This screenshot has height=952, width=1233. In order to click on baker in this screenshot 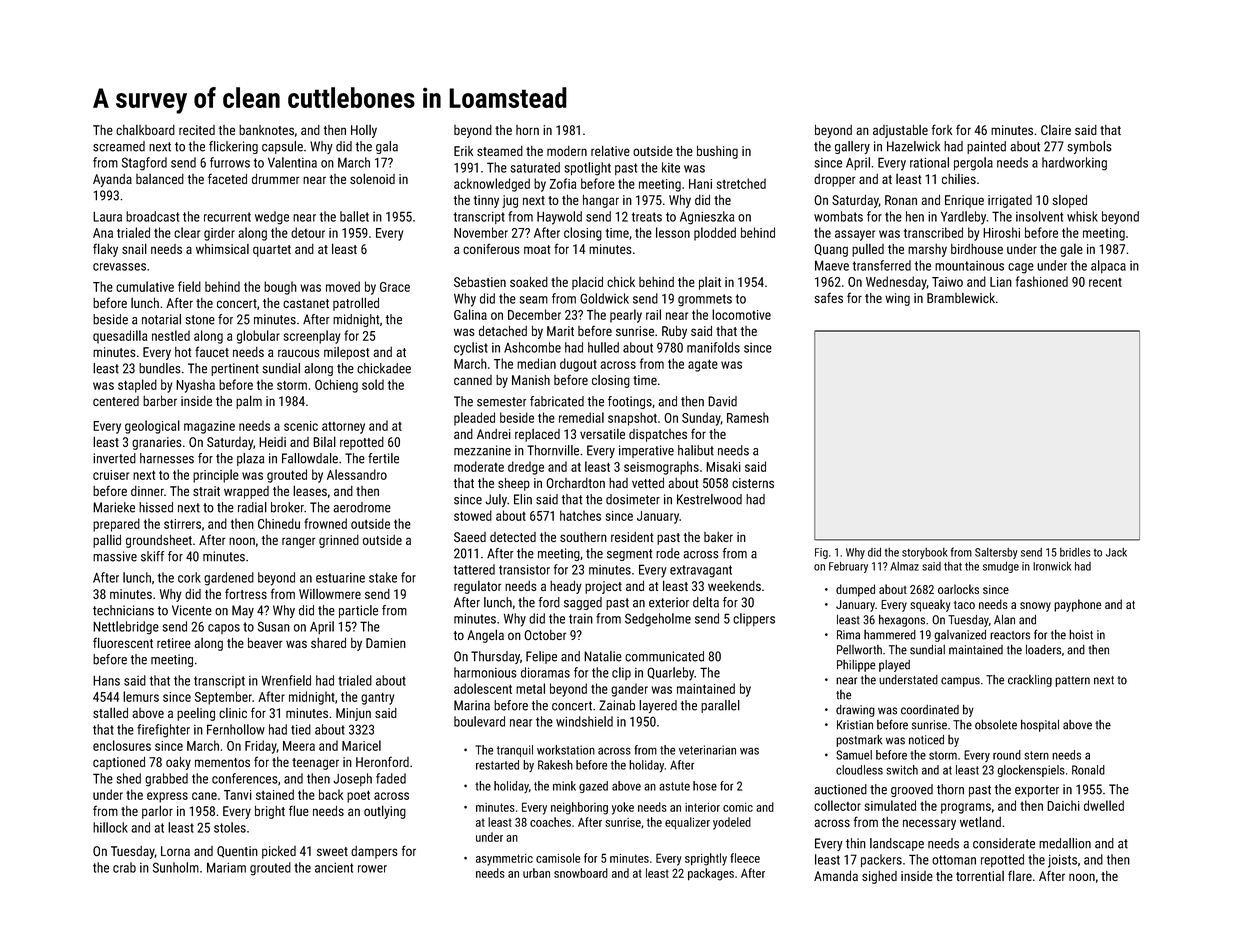, I will do `click(718, 537)`.
